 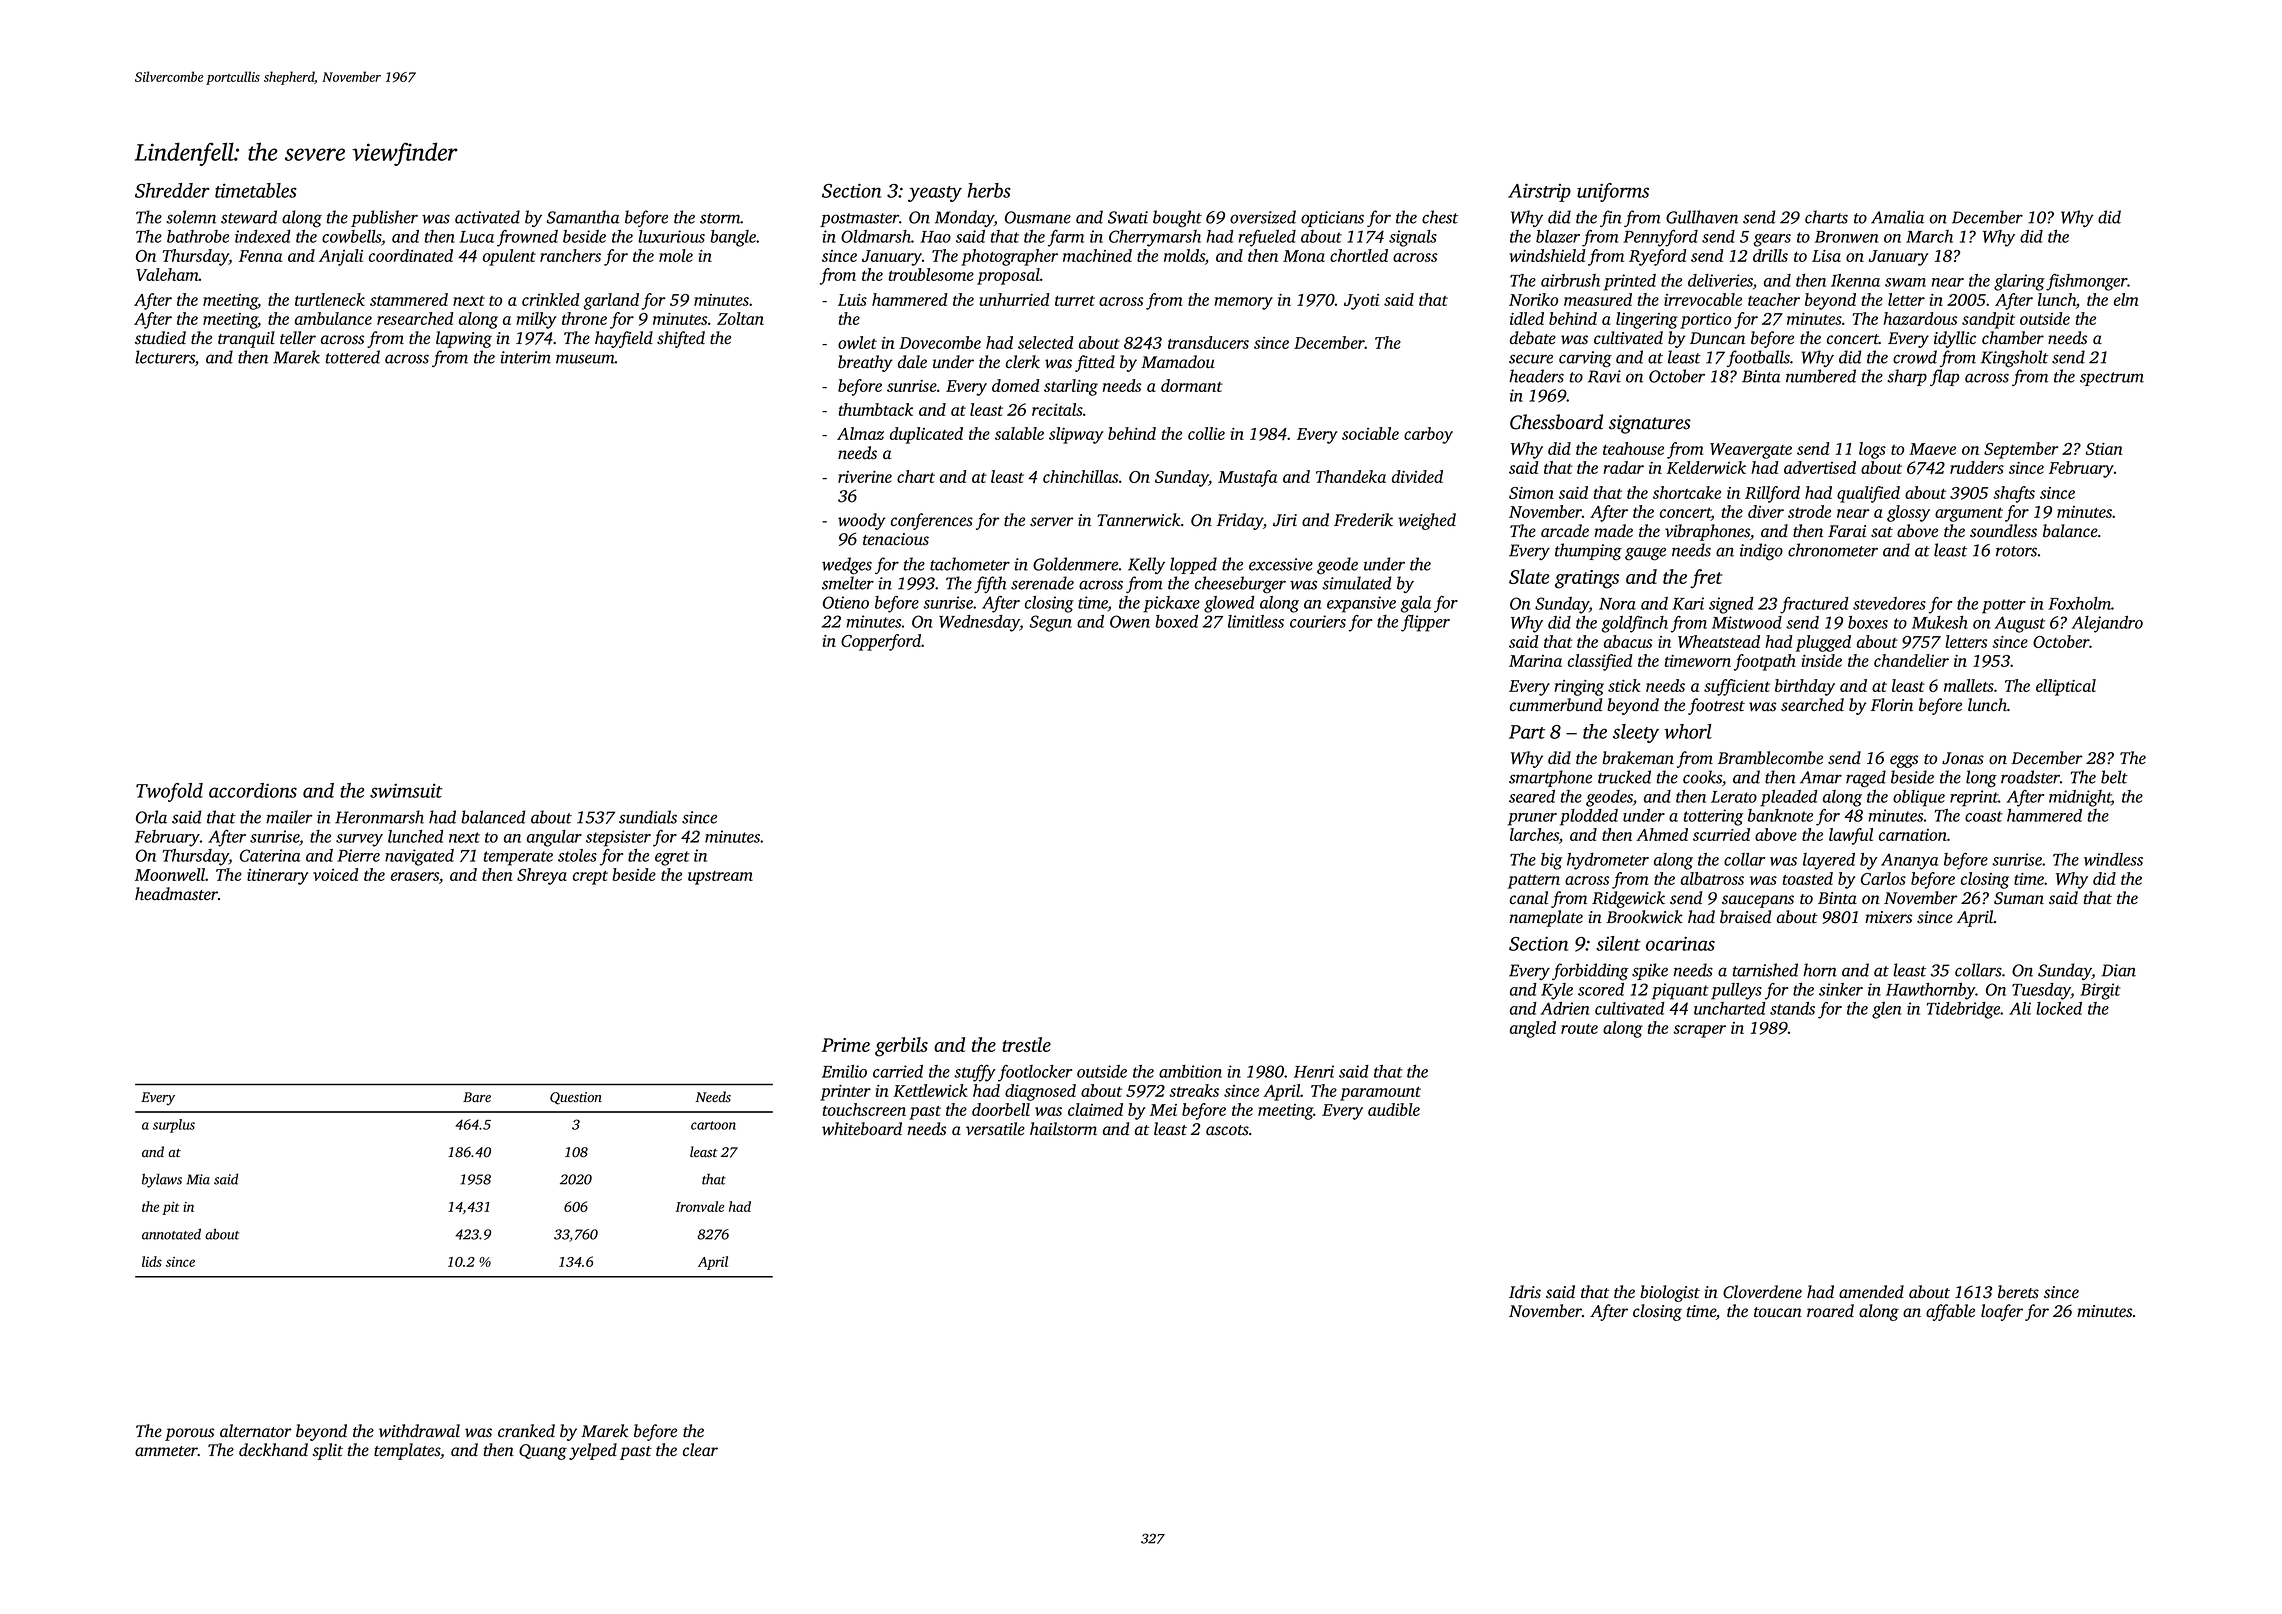 I want to click on clear, so click(x=700, y=1449).
